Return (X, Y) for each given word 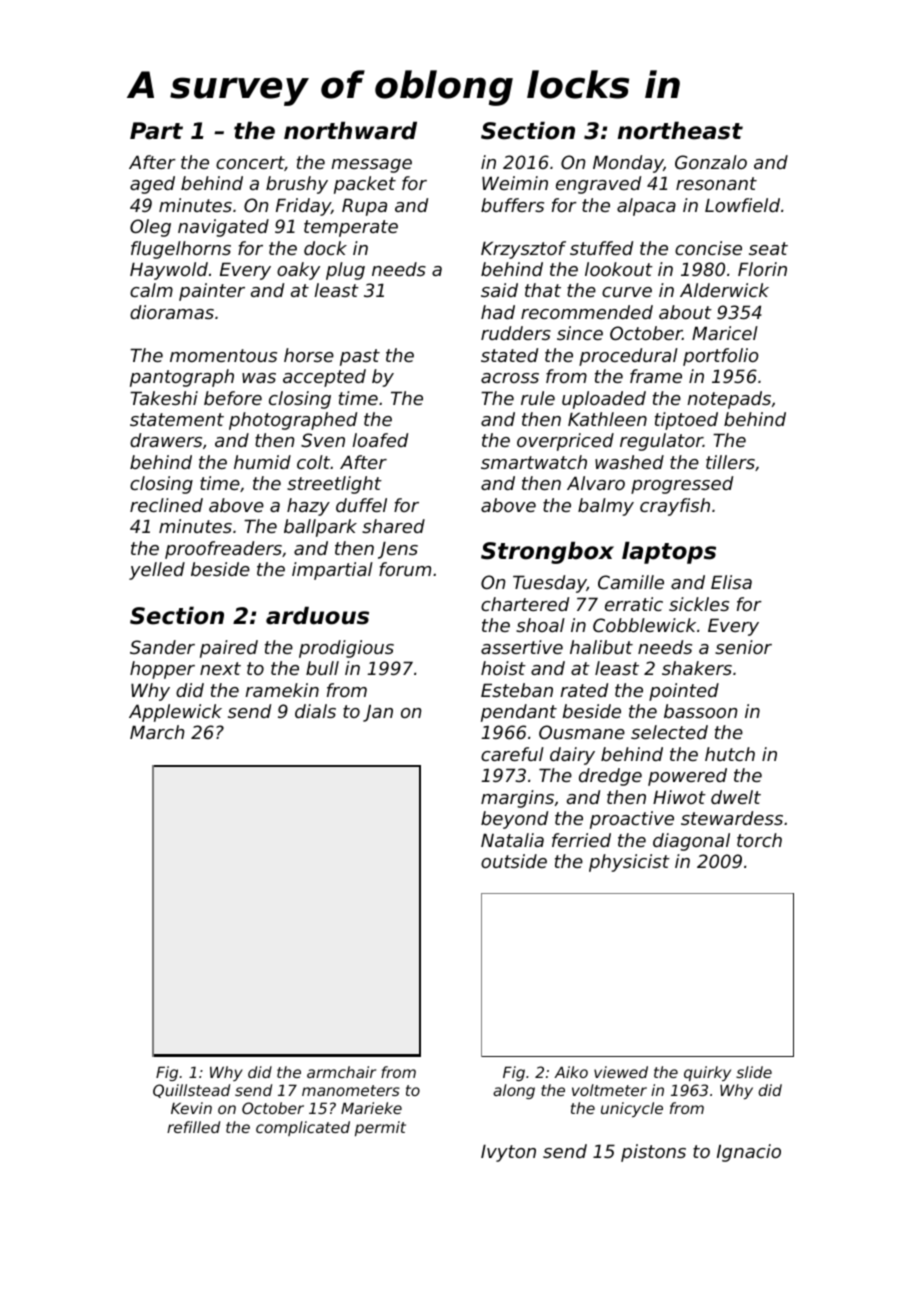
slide (754, 1072)
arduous (317, 615)
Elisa (731, 582)
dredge (610, 777)
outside (514, 861)
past (360, 357)
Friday (303, 207)
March (157, 732)
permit (380, 1128)
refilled (193, 1127)
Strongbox (547, 552)
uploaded (604, 400)
